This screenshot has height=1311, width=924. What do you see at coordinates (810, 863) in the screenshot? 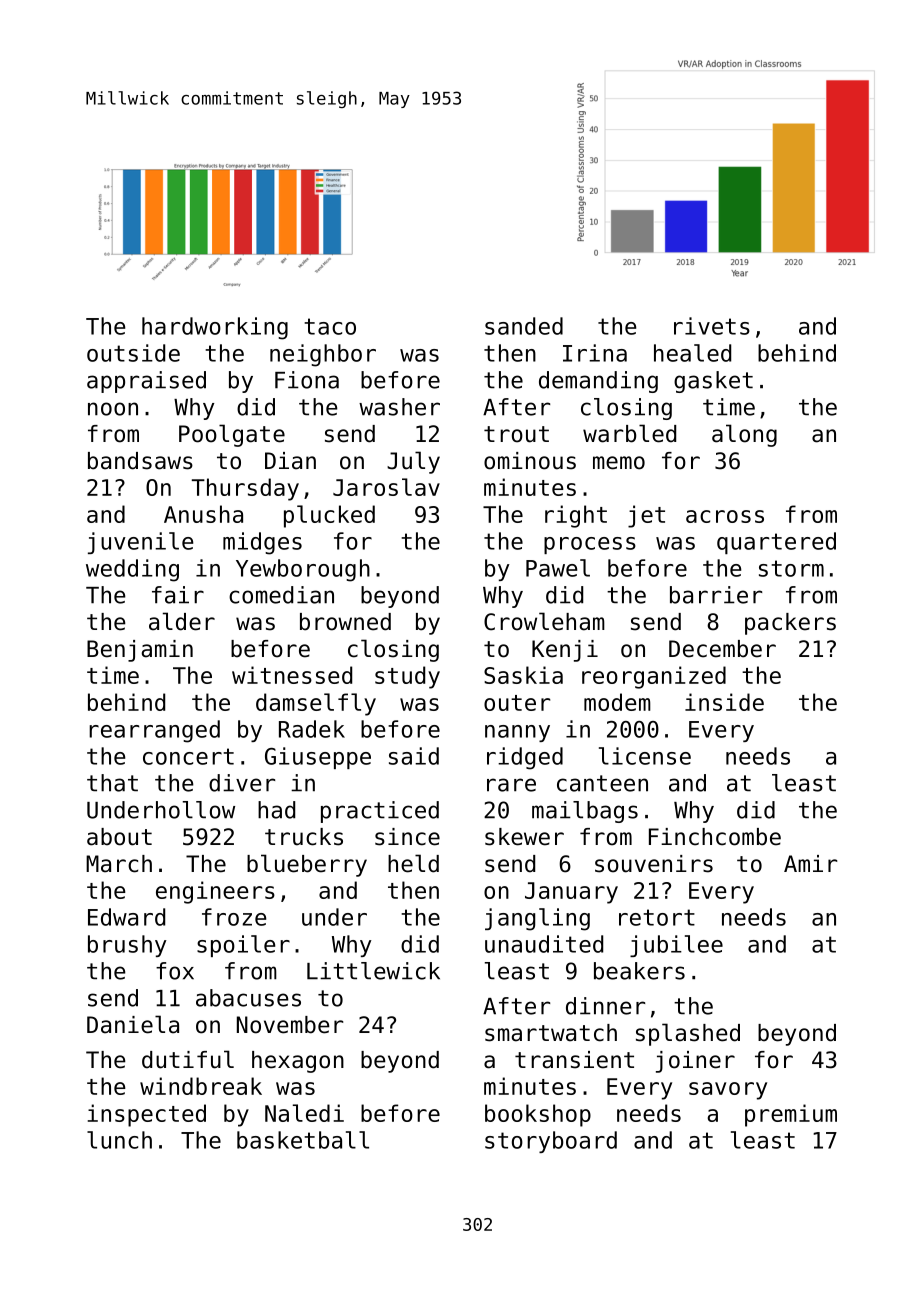
I see `Amir` at bounding box center [810, 863].
